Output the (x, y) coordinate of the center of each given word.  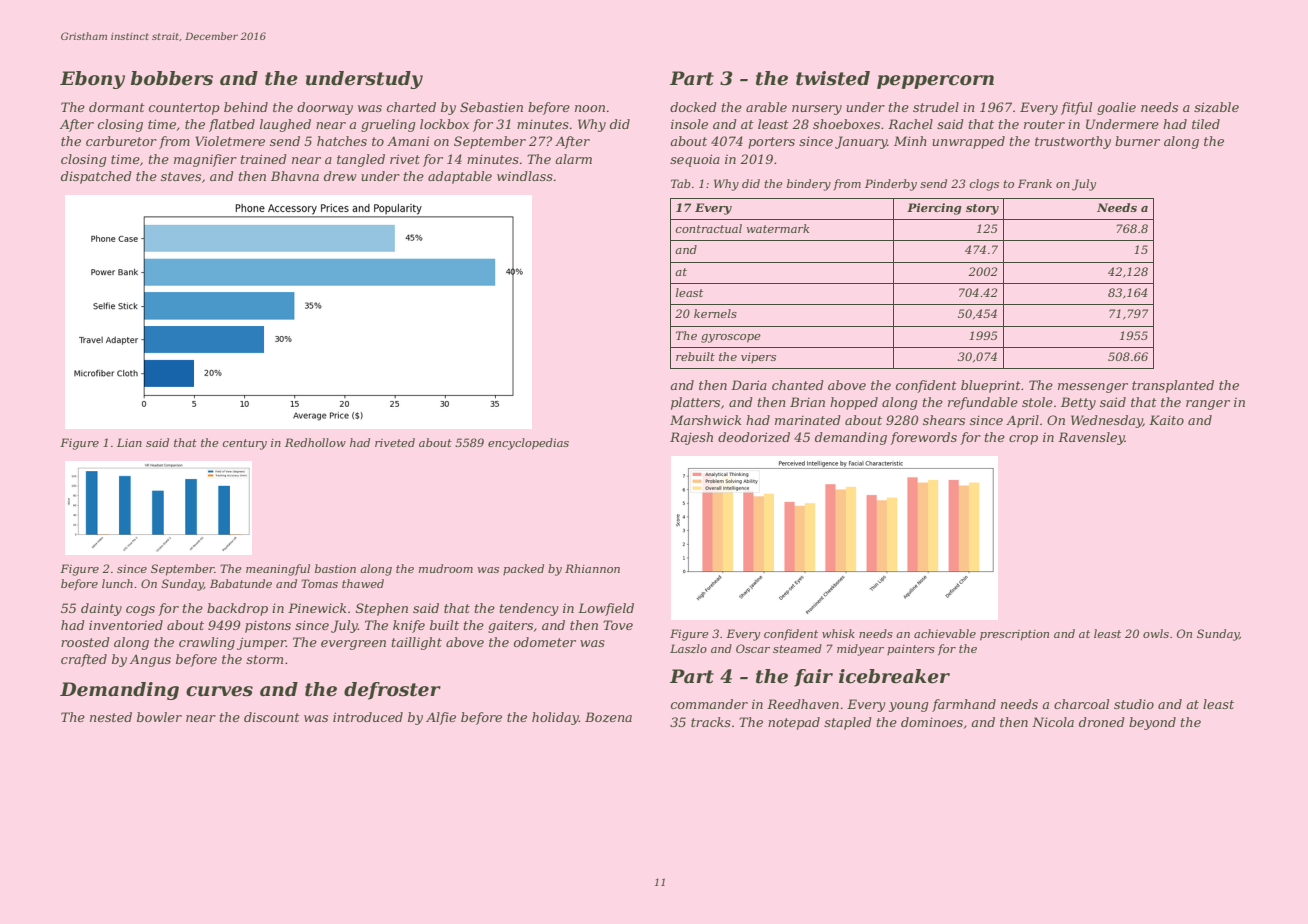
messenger (1093, 388)
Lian (129, 442)
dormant (117, 107)
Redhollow (315, 442)
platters (695, 403)
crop (1023, 440)
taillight (417, 643)
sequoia (695, 160)
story (982, 209)
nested (111, 717)
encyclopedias (528, 444)
